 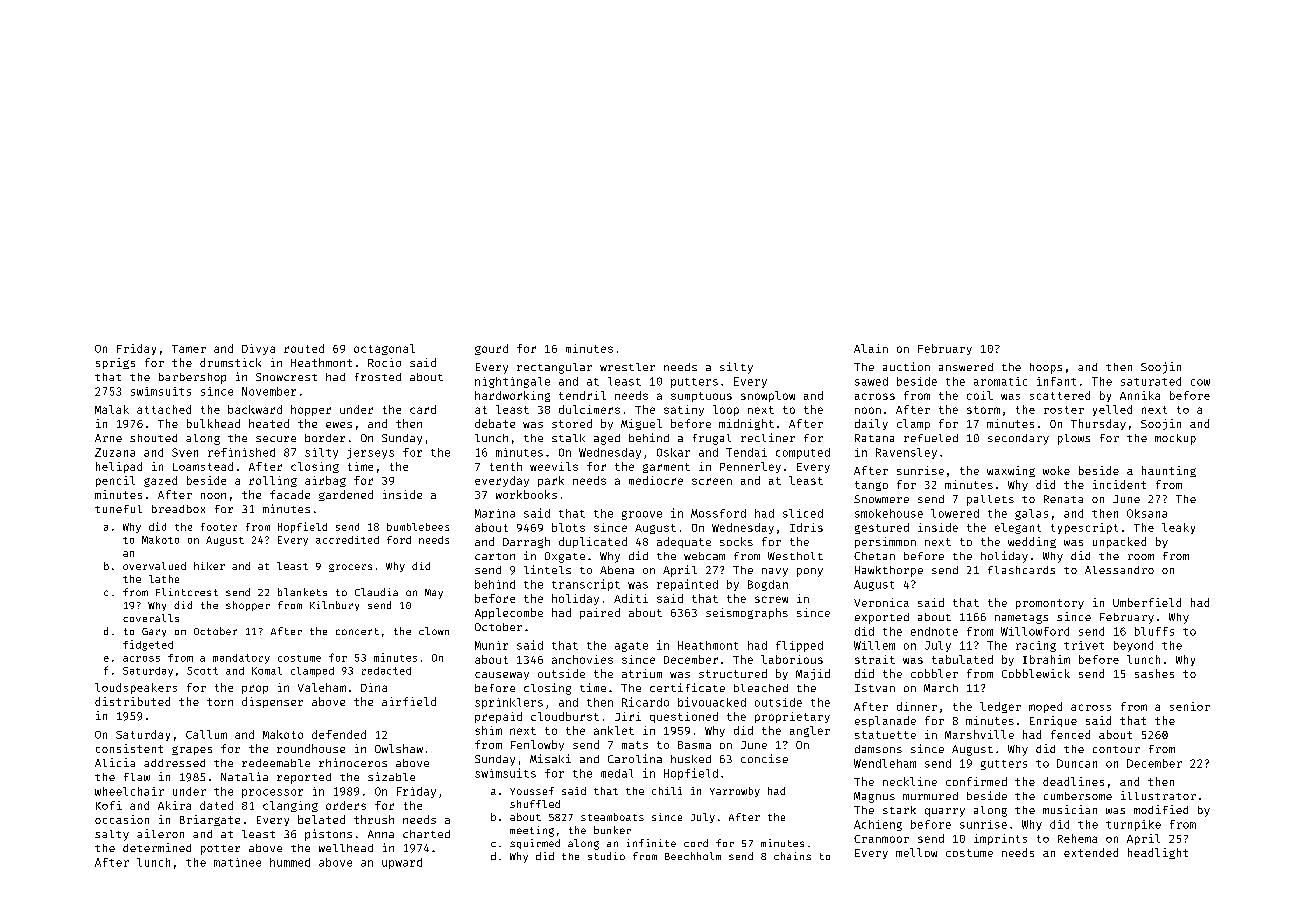 What do you see at coordinates (582, 395) in the screenshot?
I see `tendril` at bounding box center [582, 395].
